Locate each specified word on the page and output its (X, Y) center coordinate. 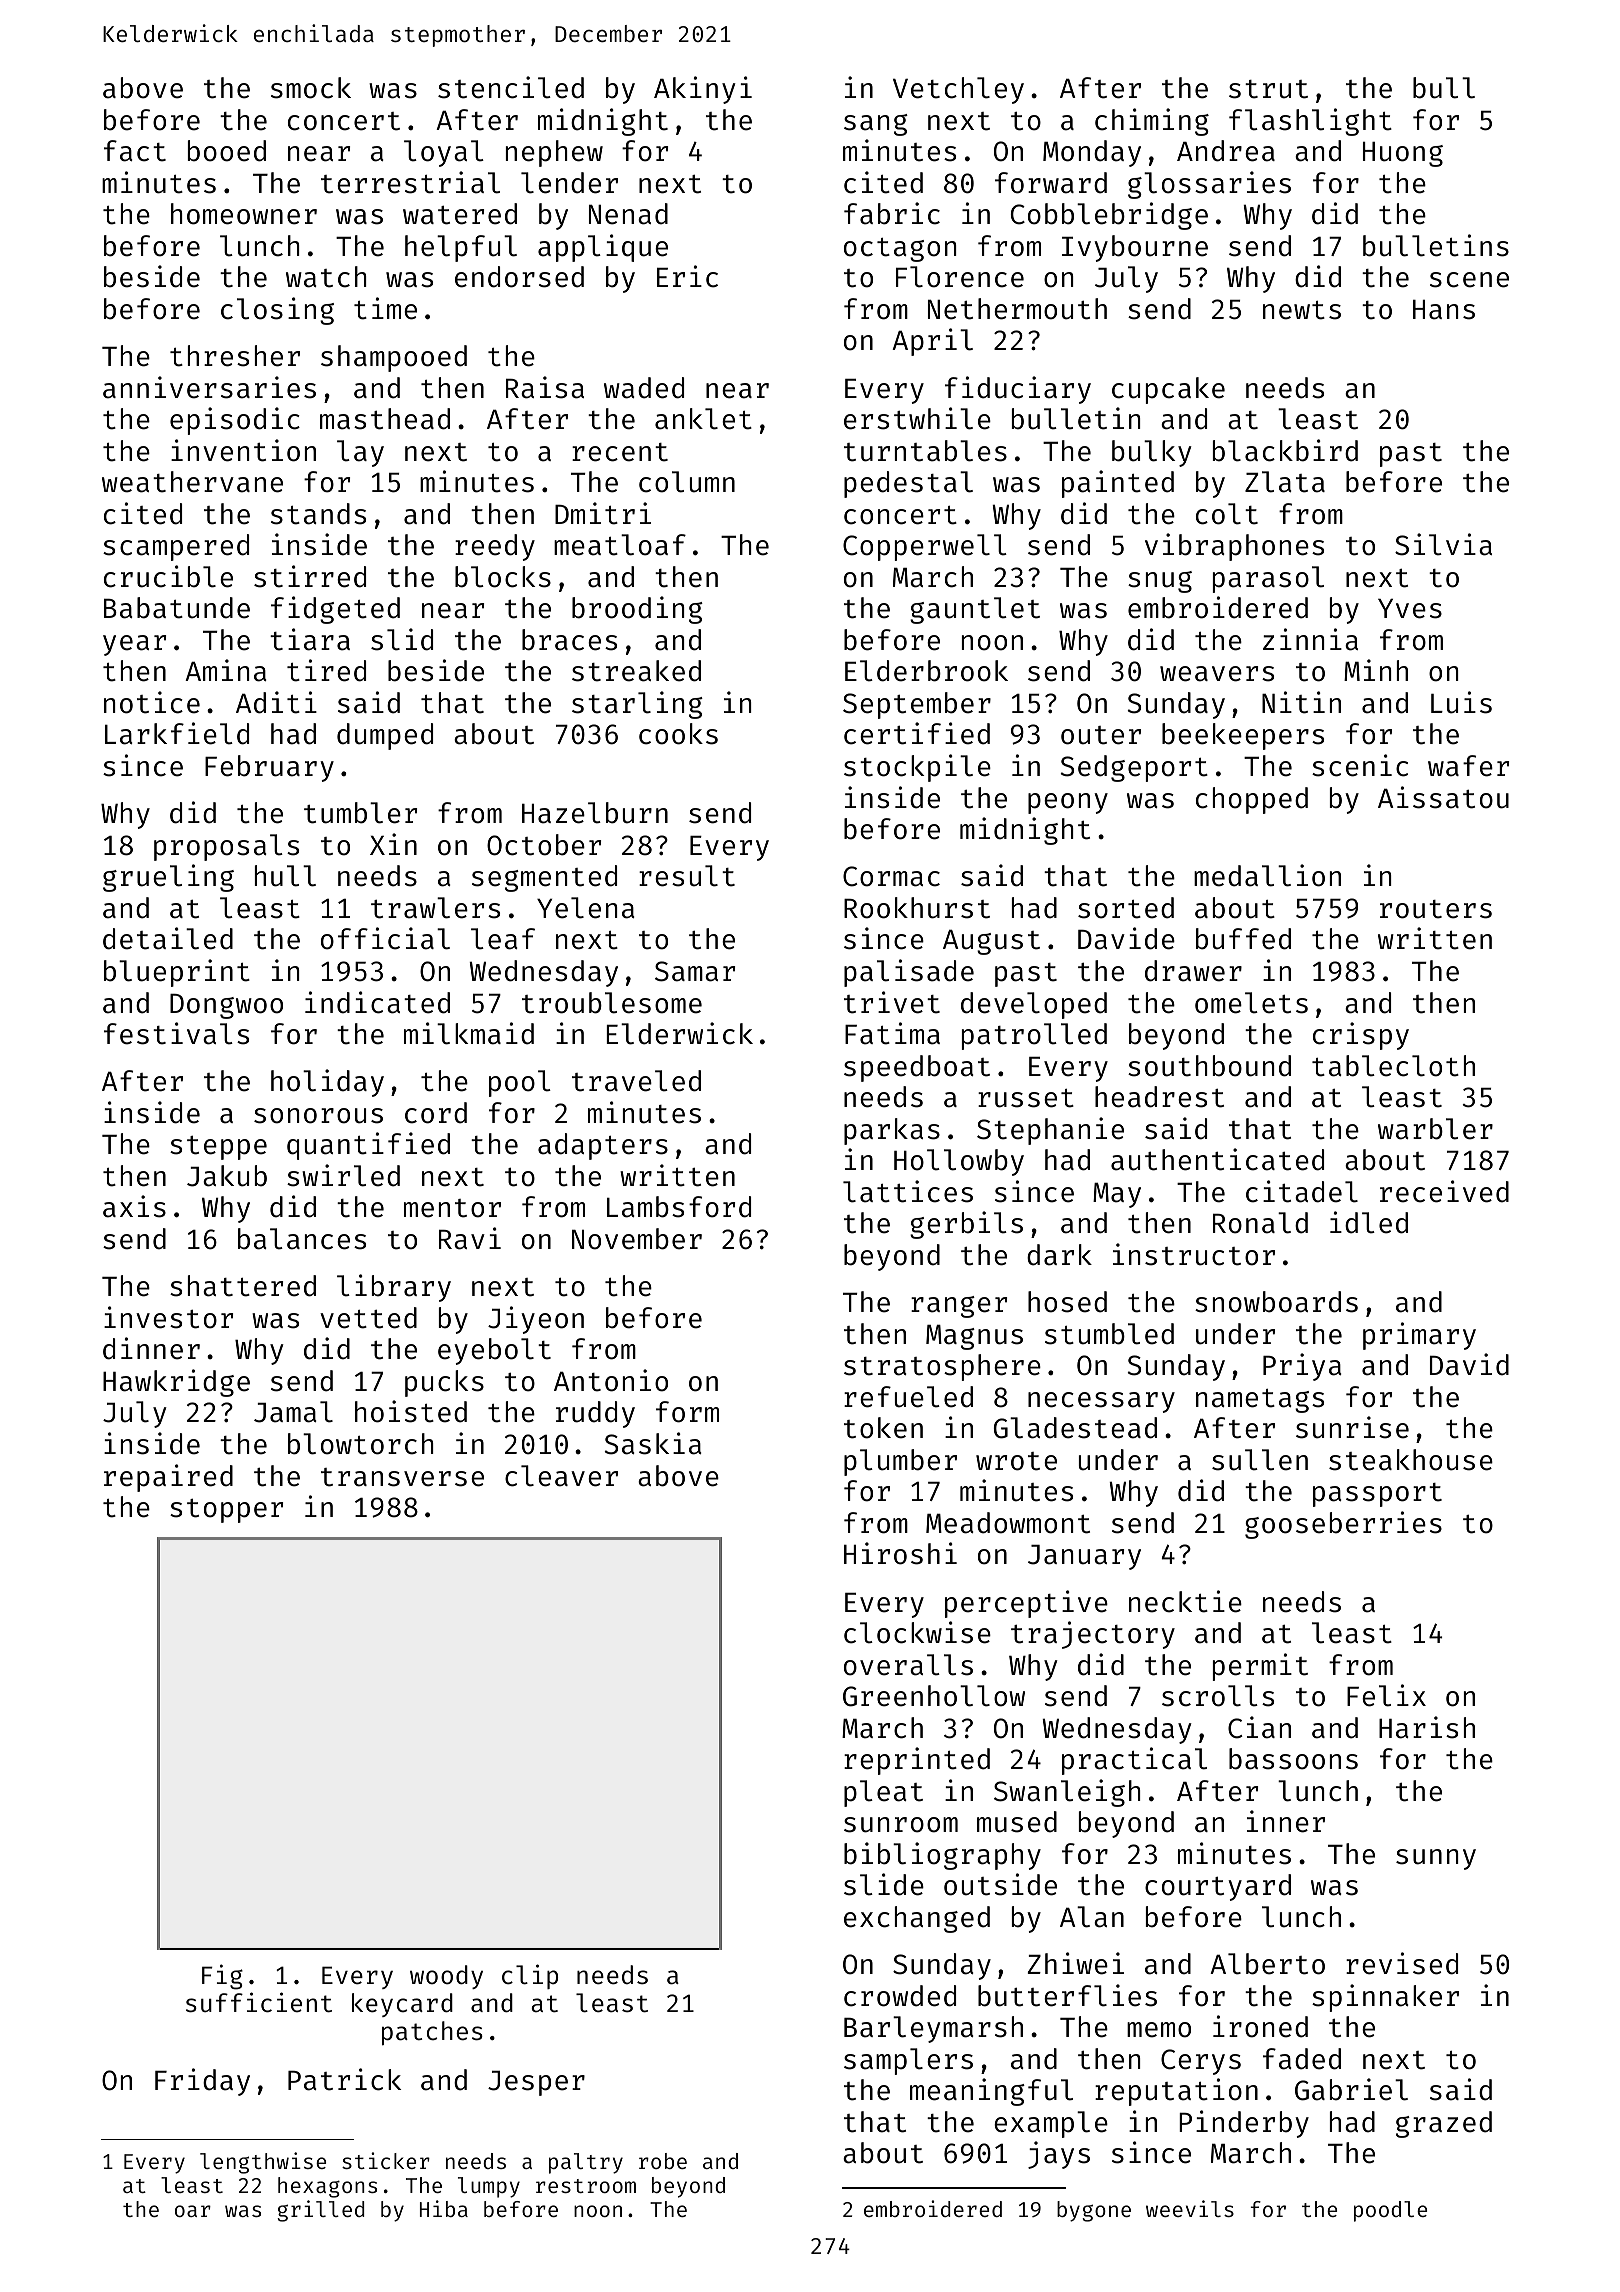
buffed (1243, 939)
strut (1268, 89)
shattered (243, 1286)
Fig (222, 1977)
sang (876, 125)
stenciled (511, 87)
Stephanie (1050, 1131)
